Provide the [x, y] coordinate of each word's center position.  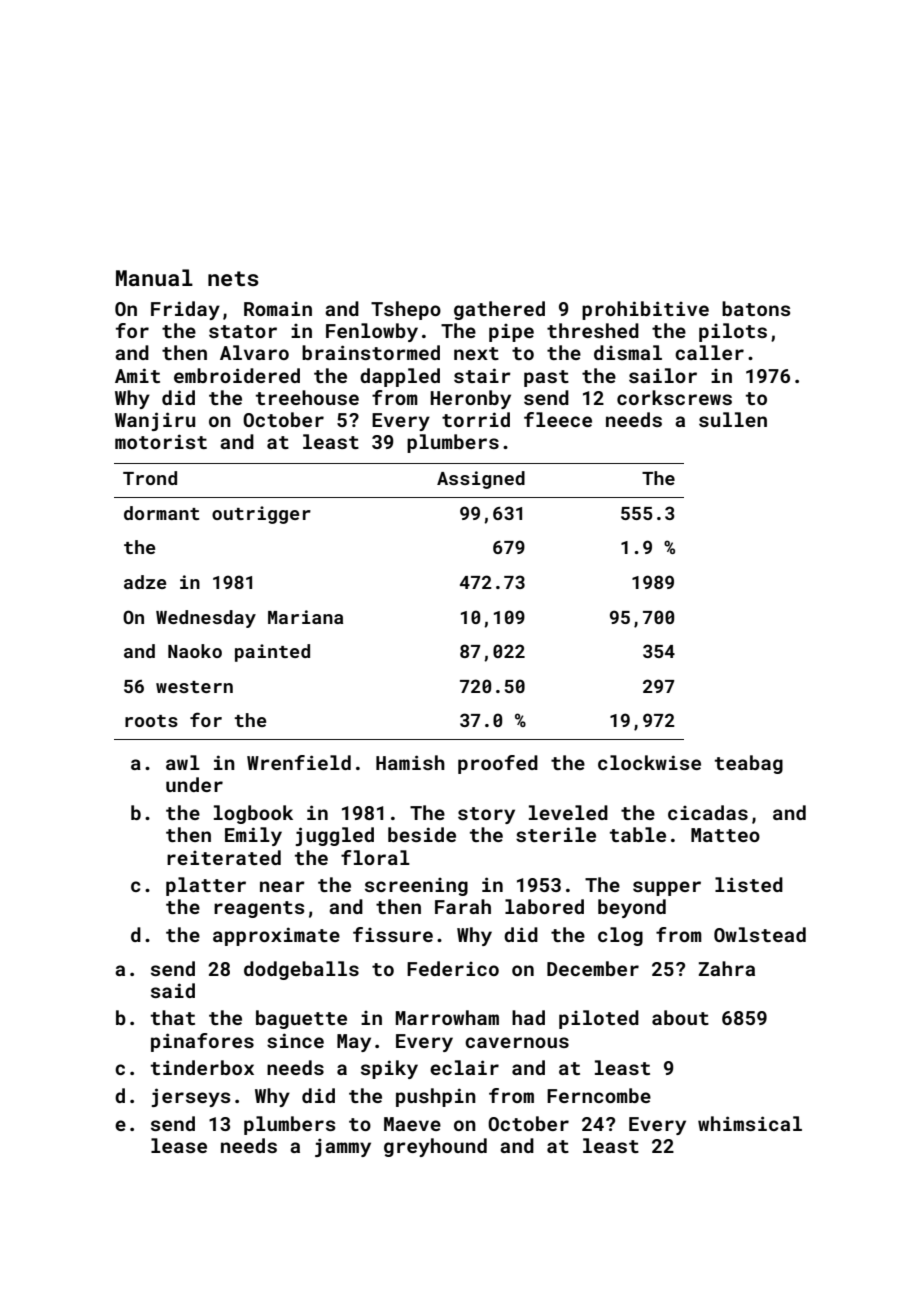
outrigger [261, 515]
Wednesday [206, 619]
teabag [749, 764]
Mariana [305, 617]
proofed [498, 764]
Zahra [727, 968]
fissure [393, 934]
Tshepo [406, 310]
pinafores [202, 1042]
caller [709, 352]
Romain [278, 309]
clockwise [649, 762]
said [173, 990]
